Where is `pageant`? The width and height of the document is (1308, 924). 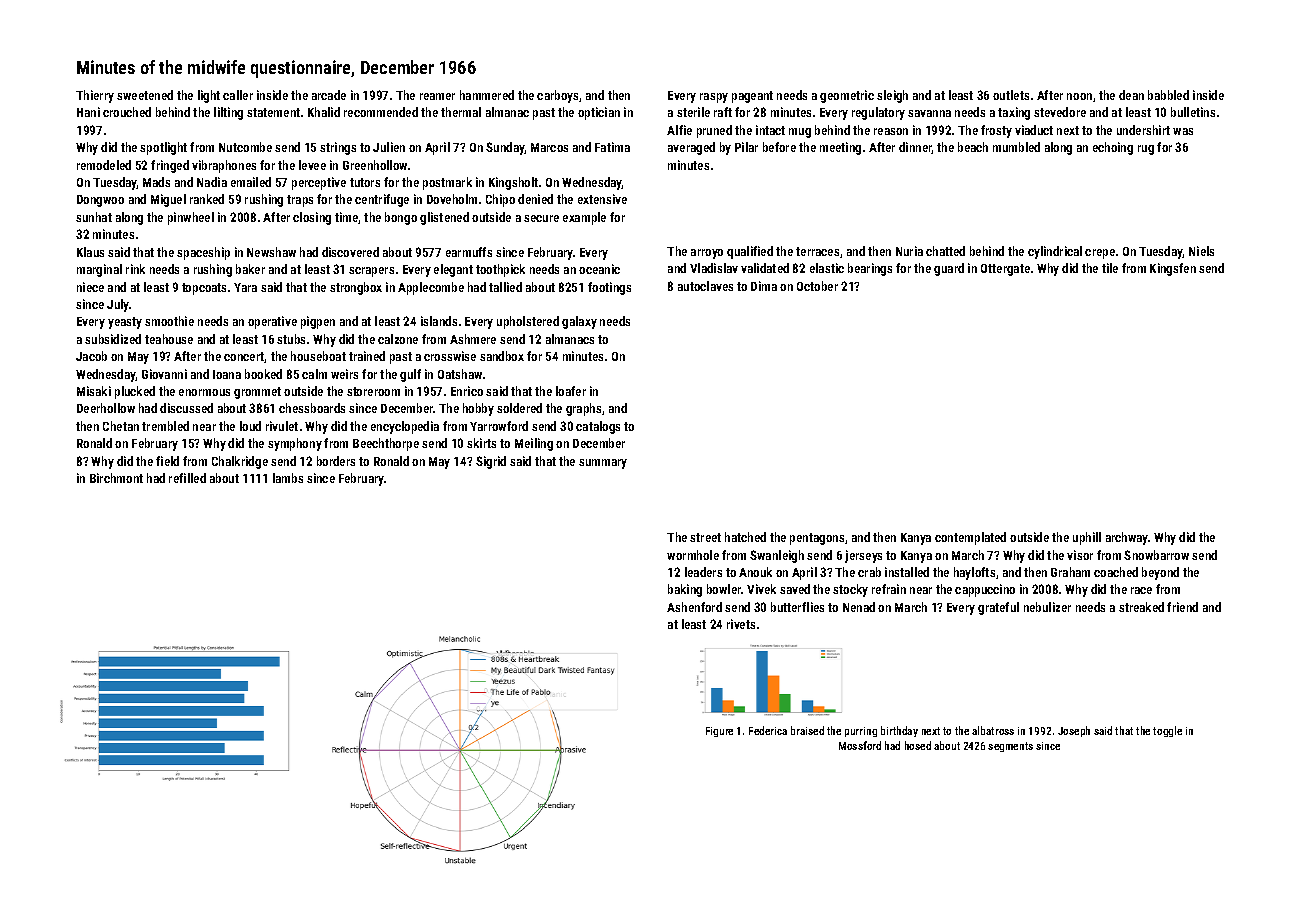
pageant is located at coordinates (752, 97).
